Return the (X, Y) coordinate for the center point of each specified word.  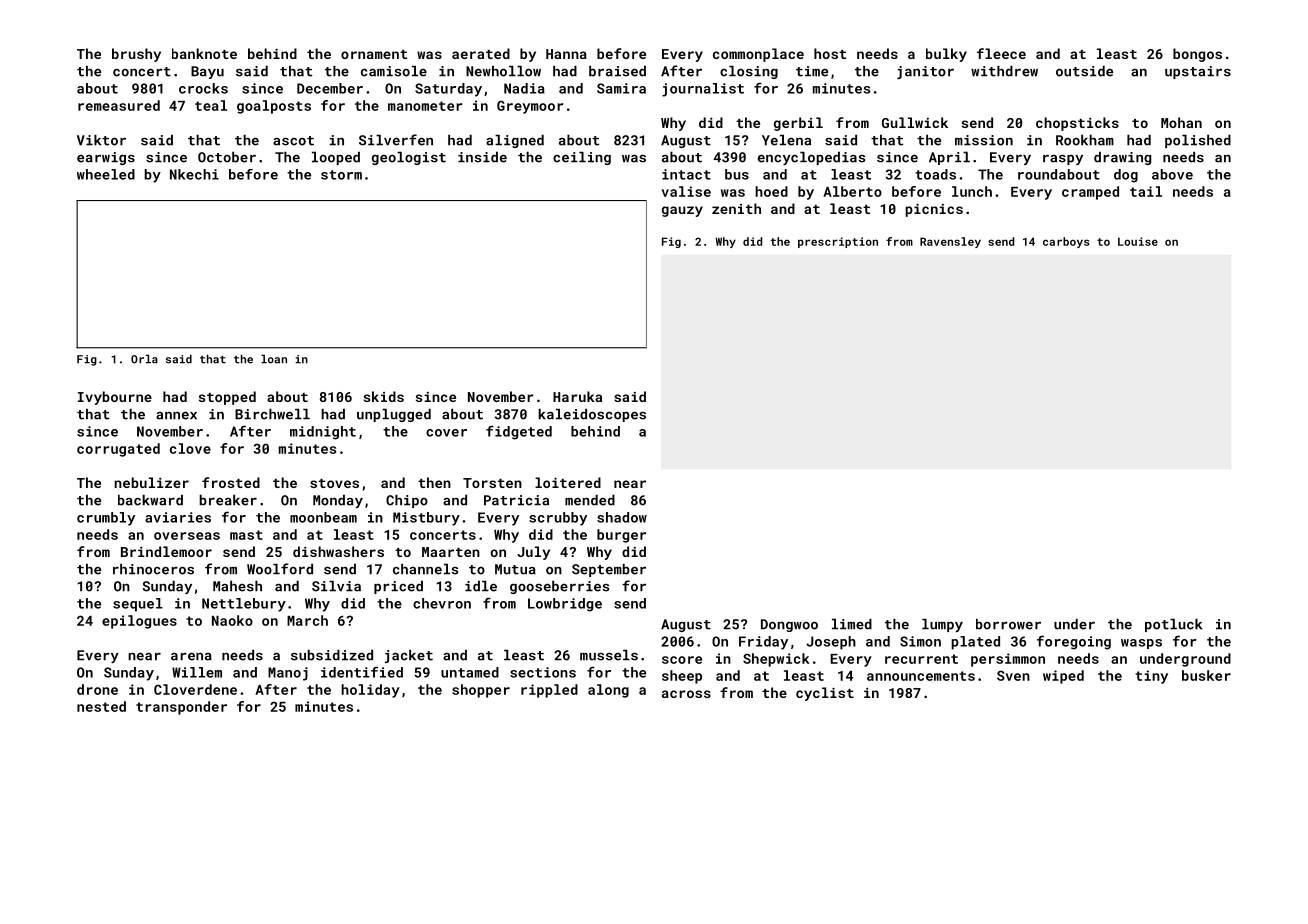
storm (341, 175)
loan (274, 359)
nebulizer (151, 482)
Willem (197, 672)
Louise (1138, 241)
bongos (1197, 55)
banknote (204, 53)
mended (590, 500)
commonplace (758, 55)
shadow (622, 517)
